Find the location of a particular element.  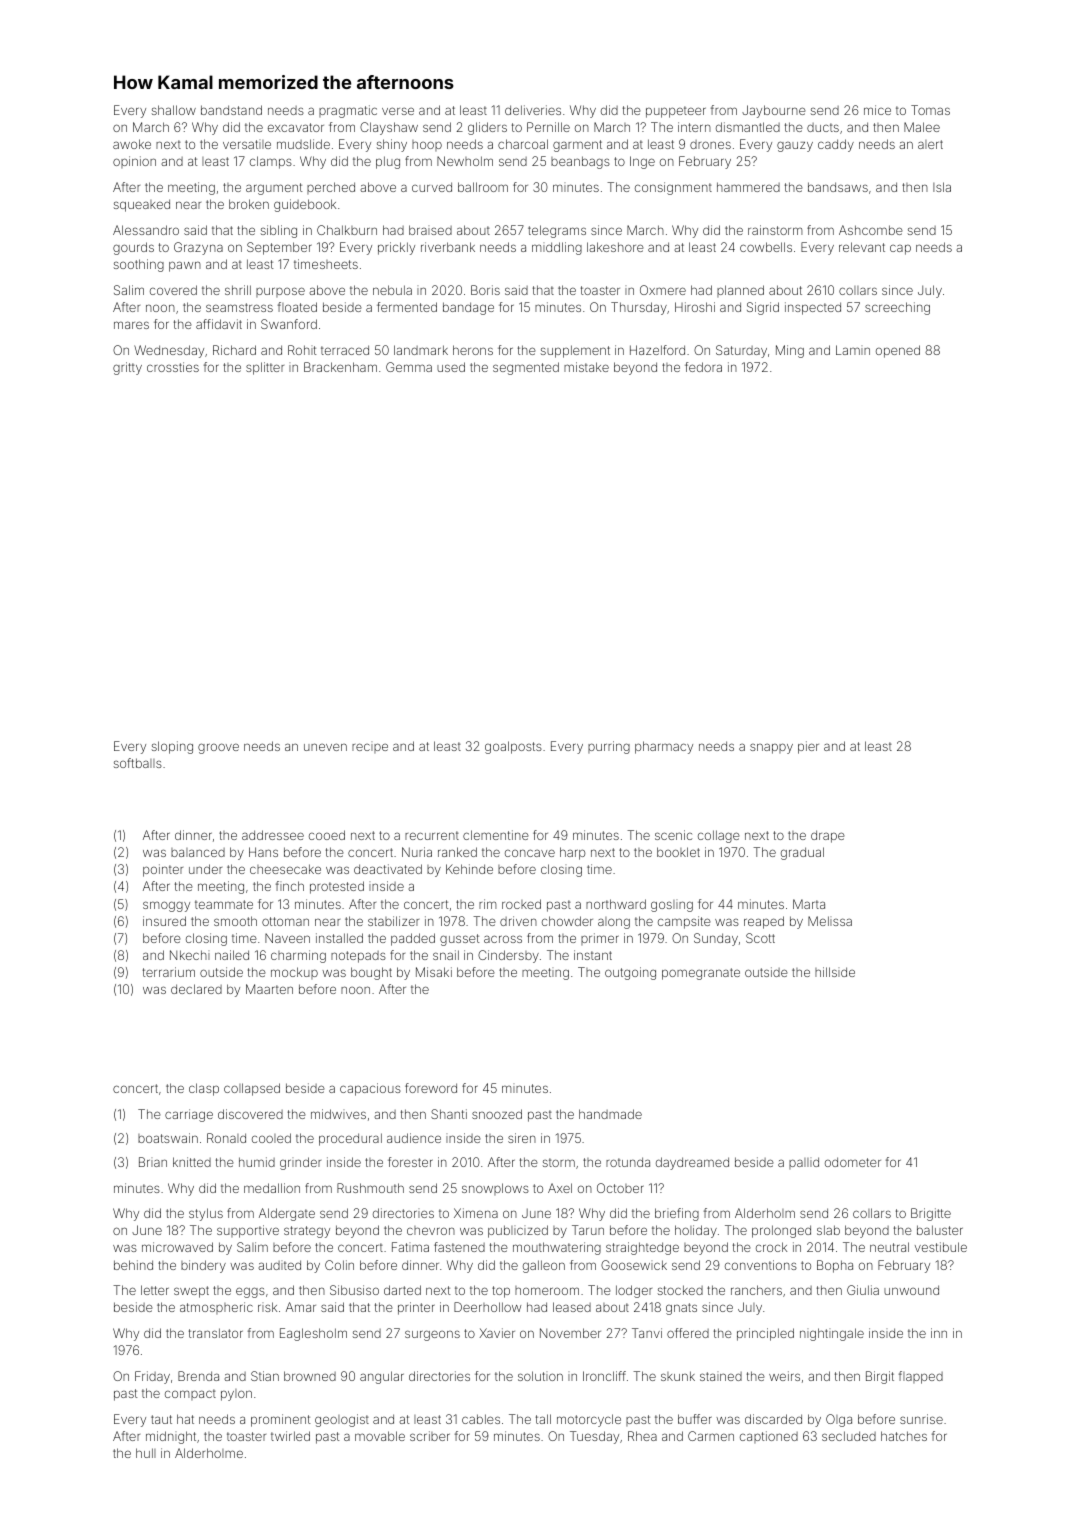

publicized is located at coordinates (518, 1231).
